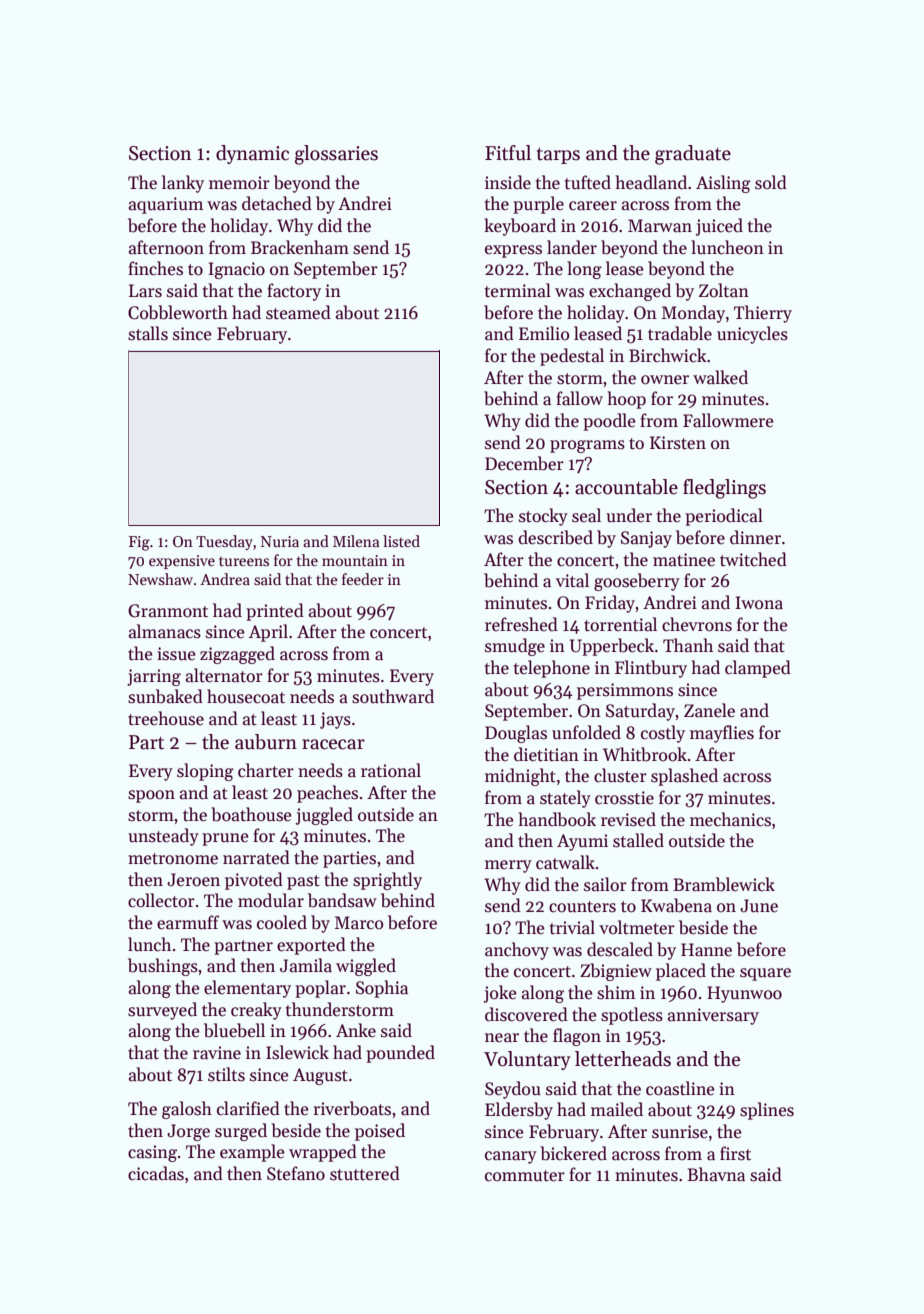 The height and width of the document is (1314, 924). I want to click on poodle, so click(609, 422).
